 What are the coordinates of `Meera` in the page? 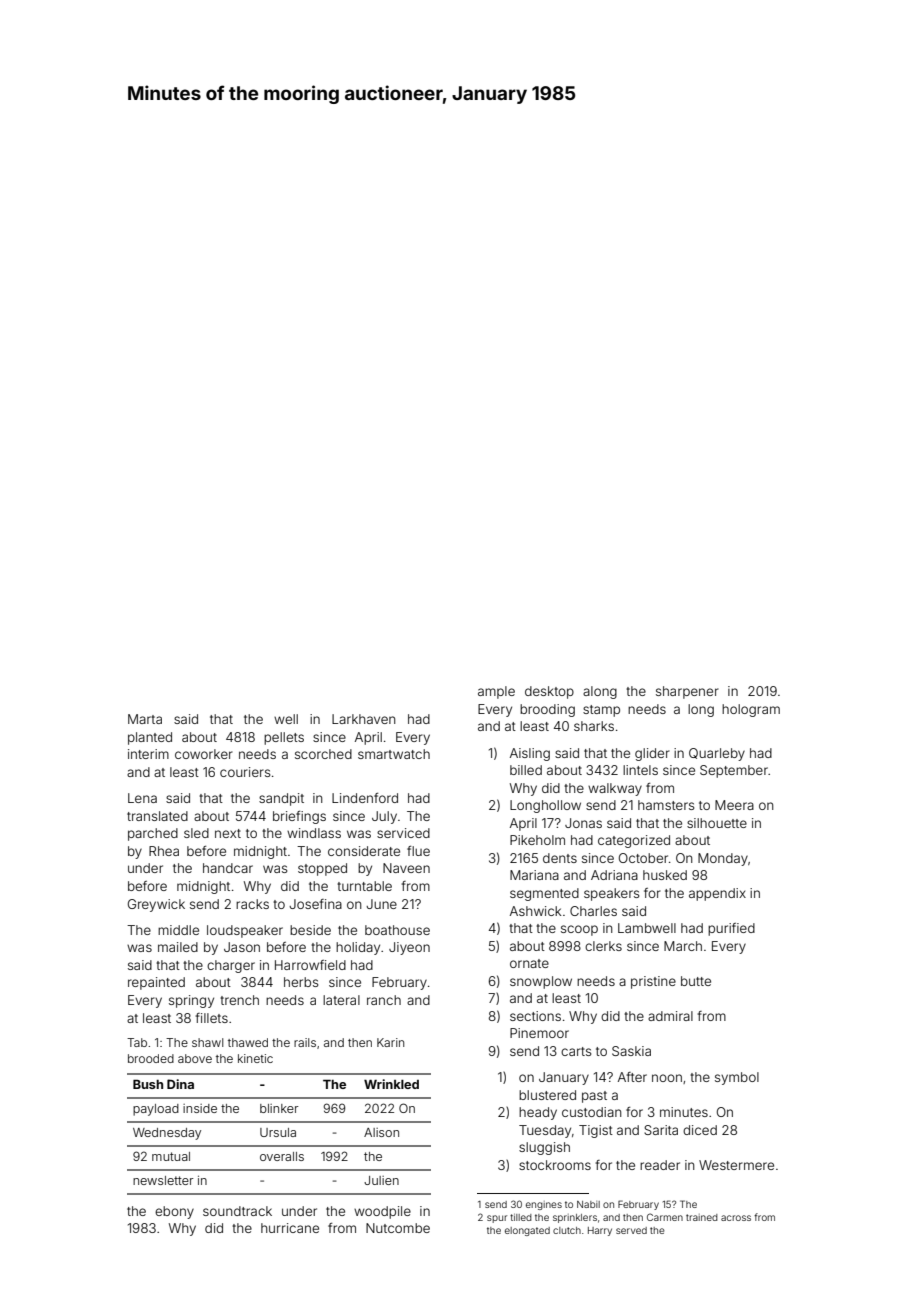 It's located at (734, 805).
